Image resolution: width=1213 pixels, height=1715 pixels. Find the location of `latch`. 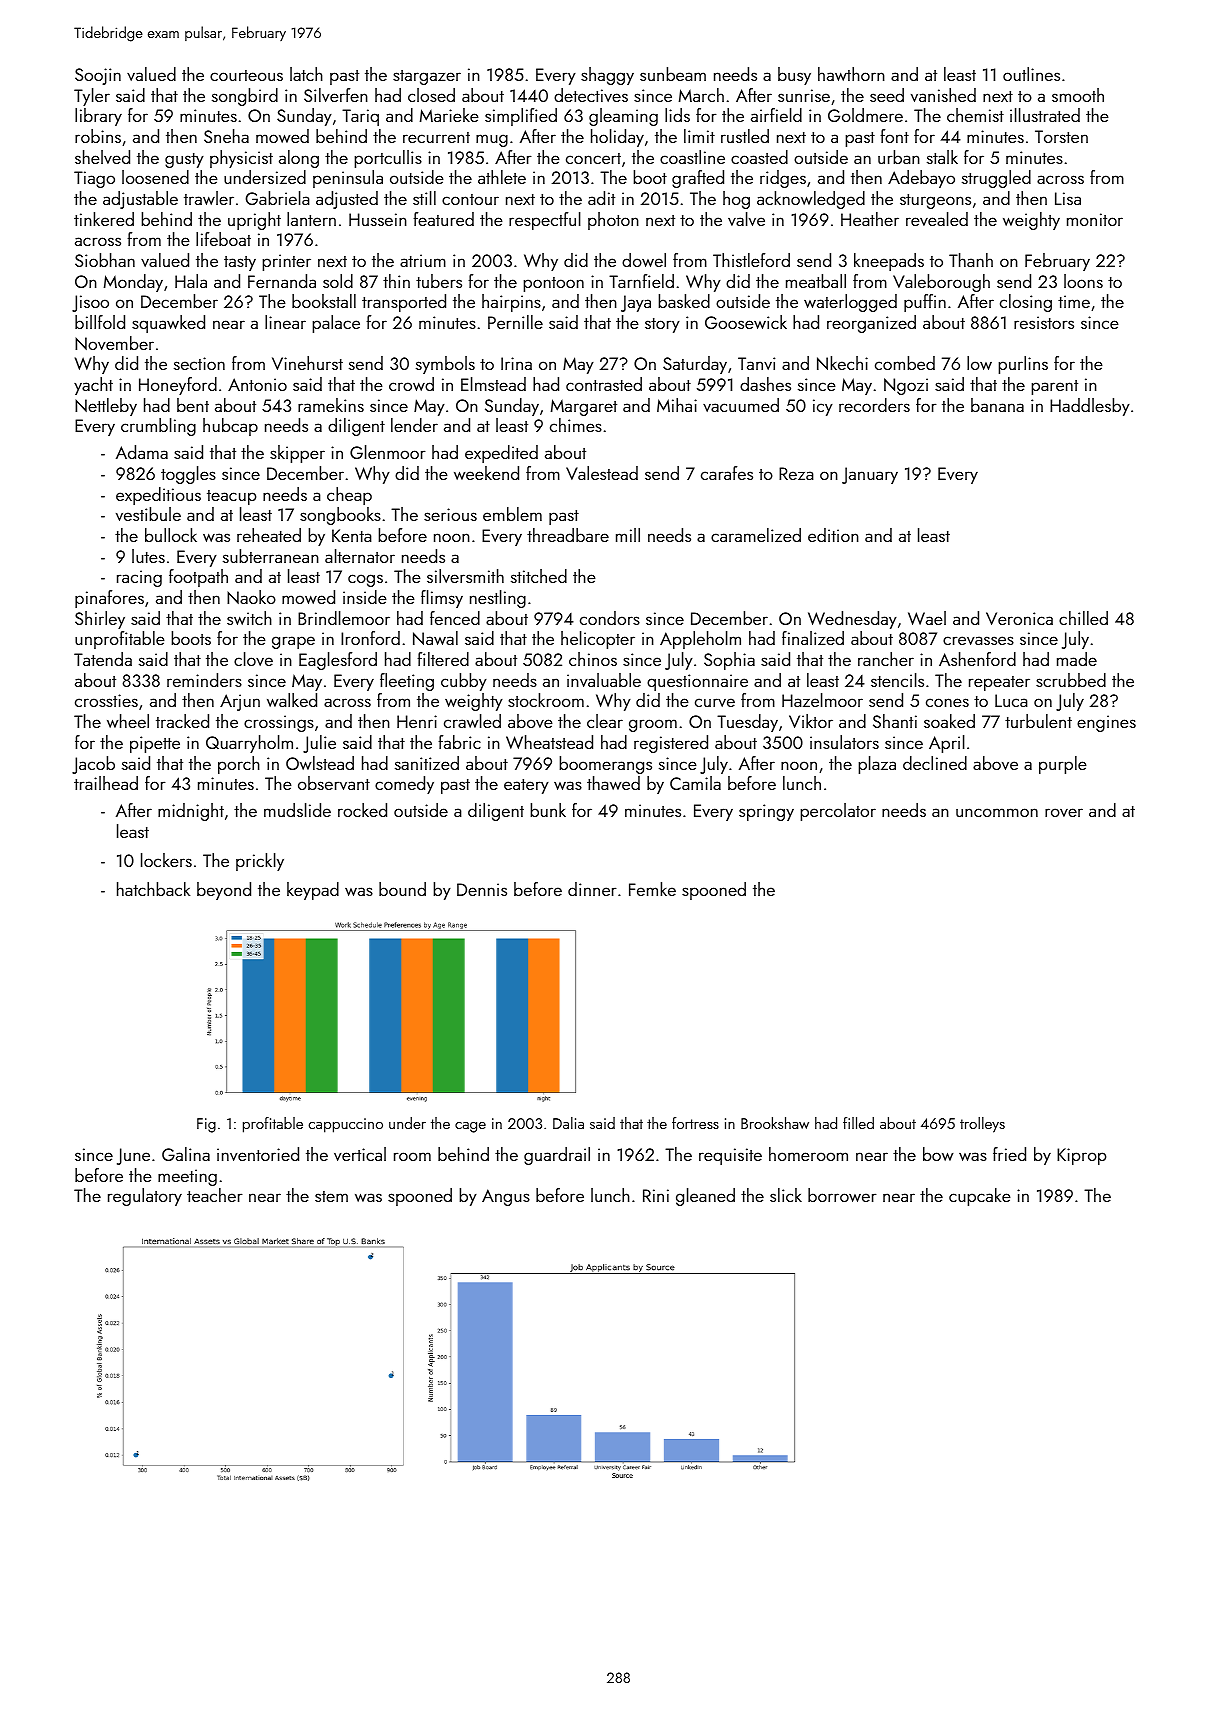

latch is located at coordinates (306, 74).
